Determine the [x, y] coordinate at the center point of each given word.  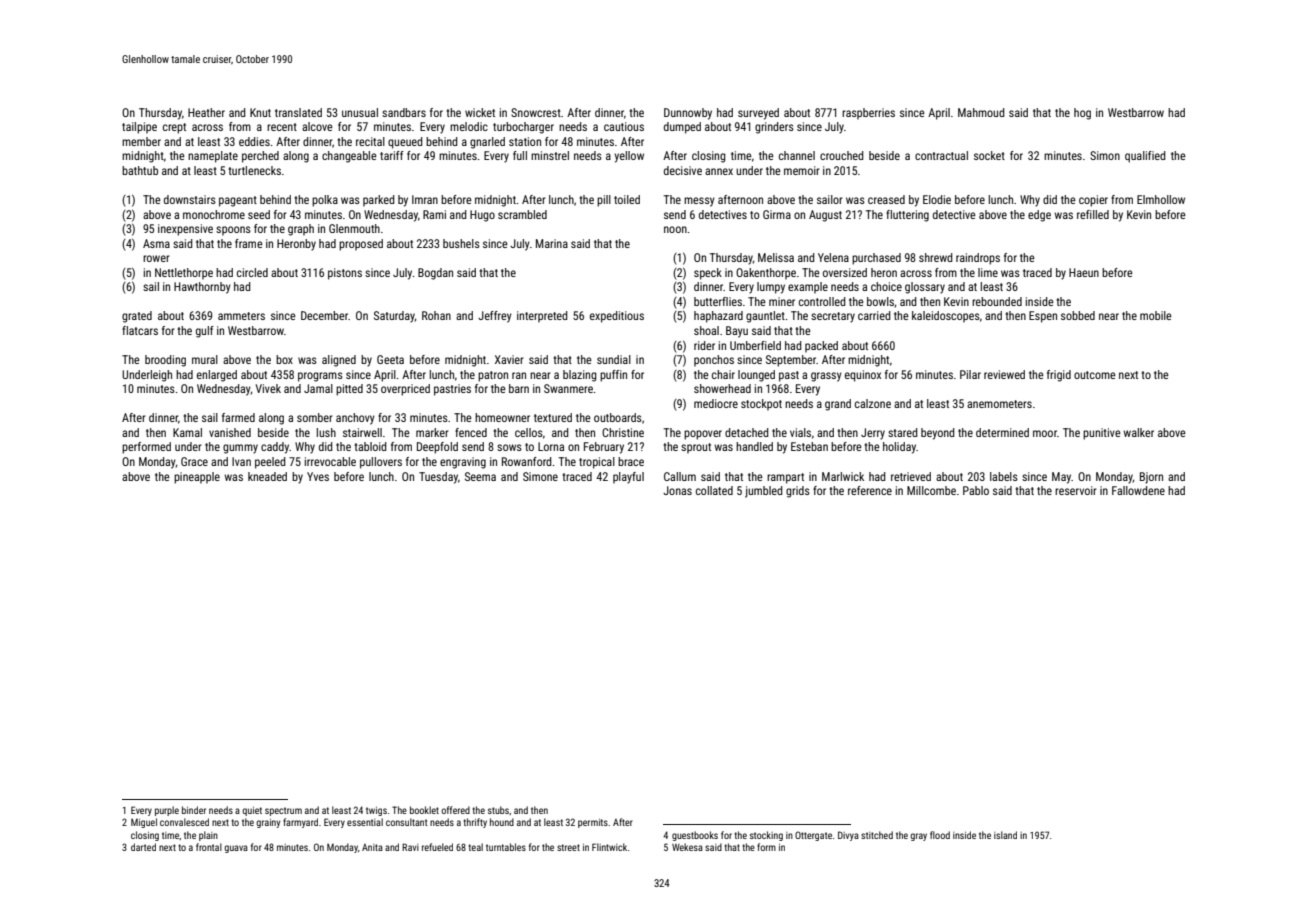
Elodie [937, 199]
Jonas [677, 490]
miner [782, 301]
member [141, 141]
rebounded [997, 301]
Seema [480, 476]
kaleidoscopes [946, 317]
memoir [802, 170]
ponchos [714, 361]
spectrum [283, 811]
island [1005, 835]
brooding [165, 361]
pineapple [197, 478]
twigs [376, 811]
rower [156, 258]
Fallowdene [1138, 490]
